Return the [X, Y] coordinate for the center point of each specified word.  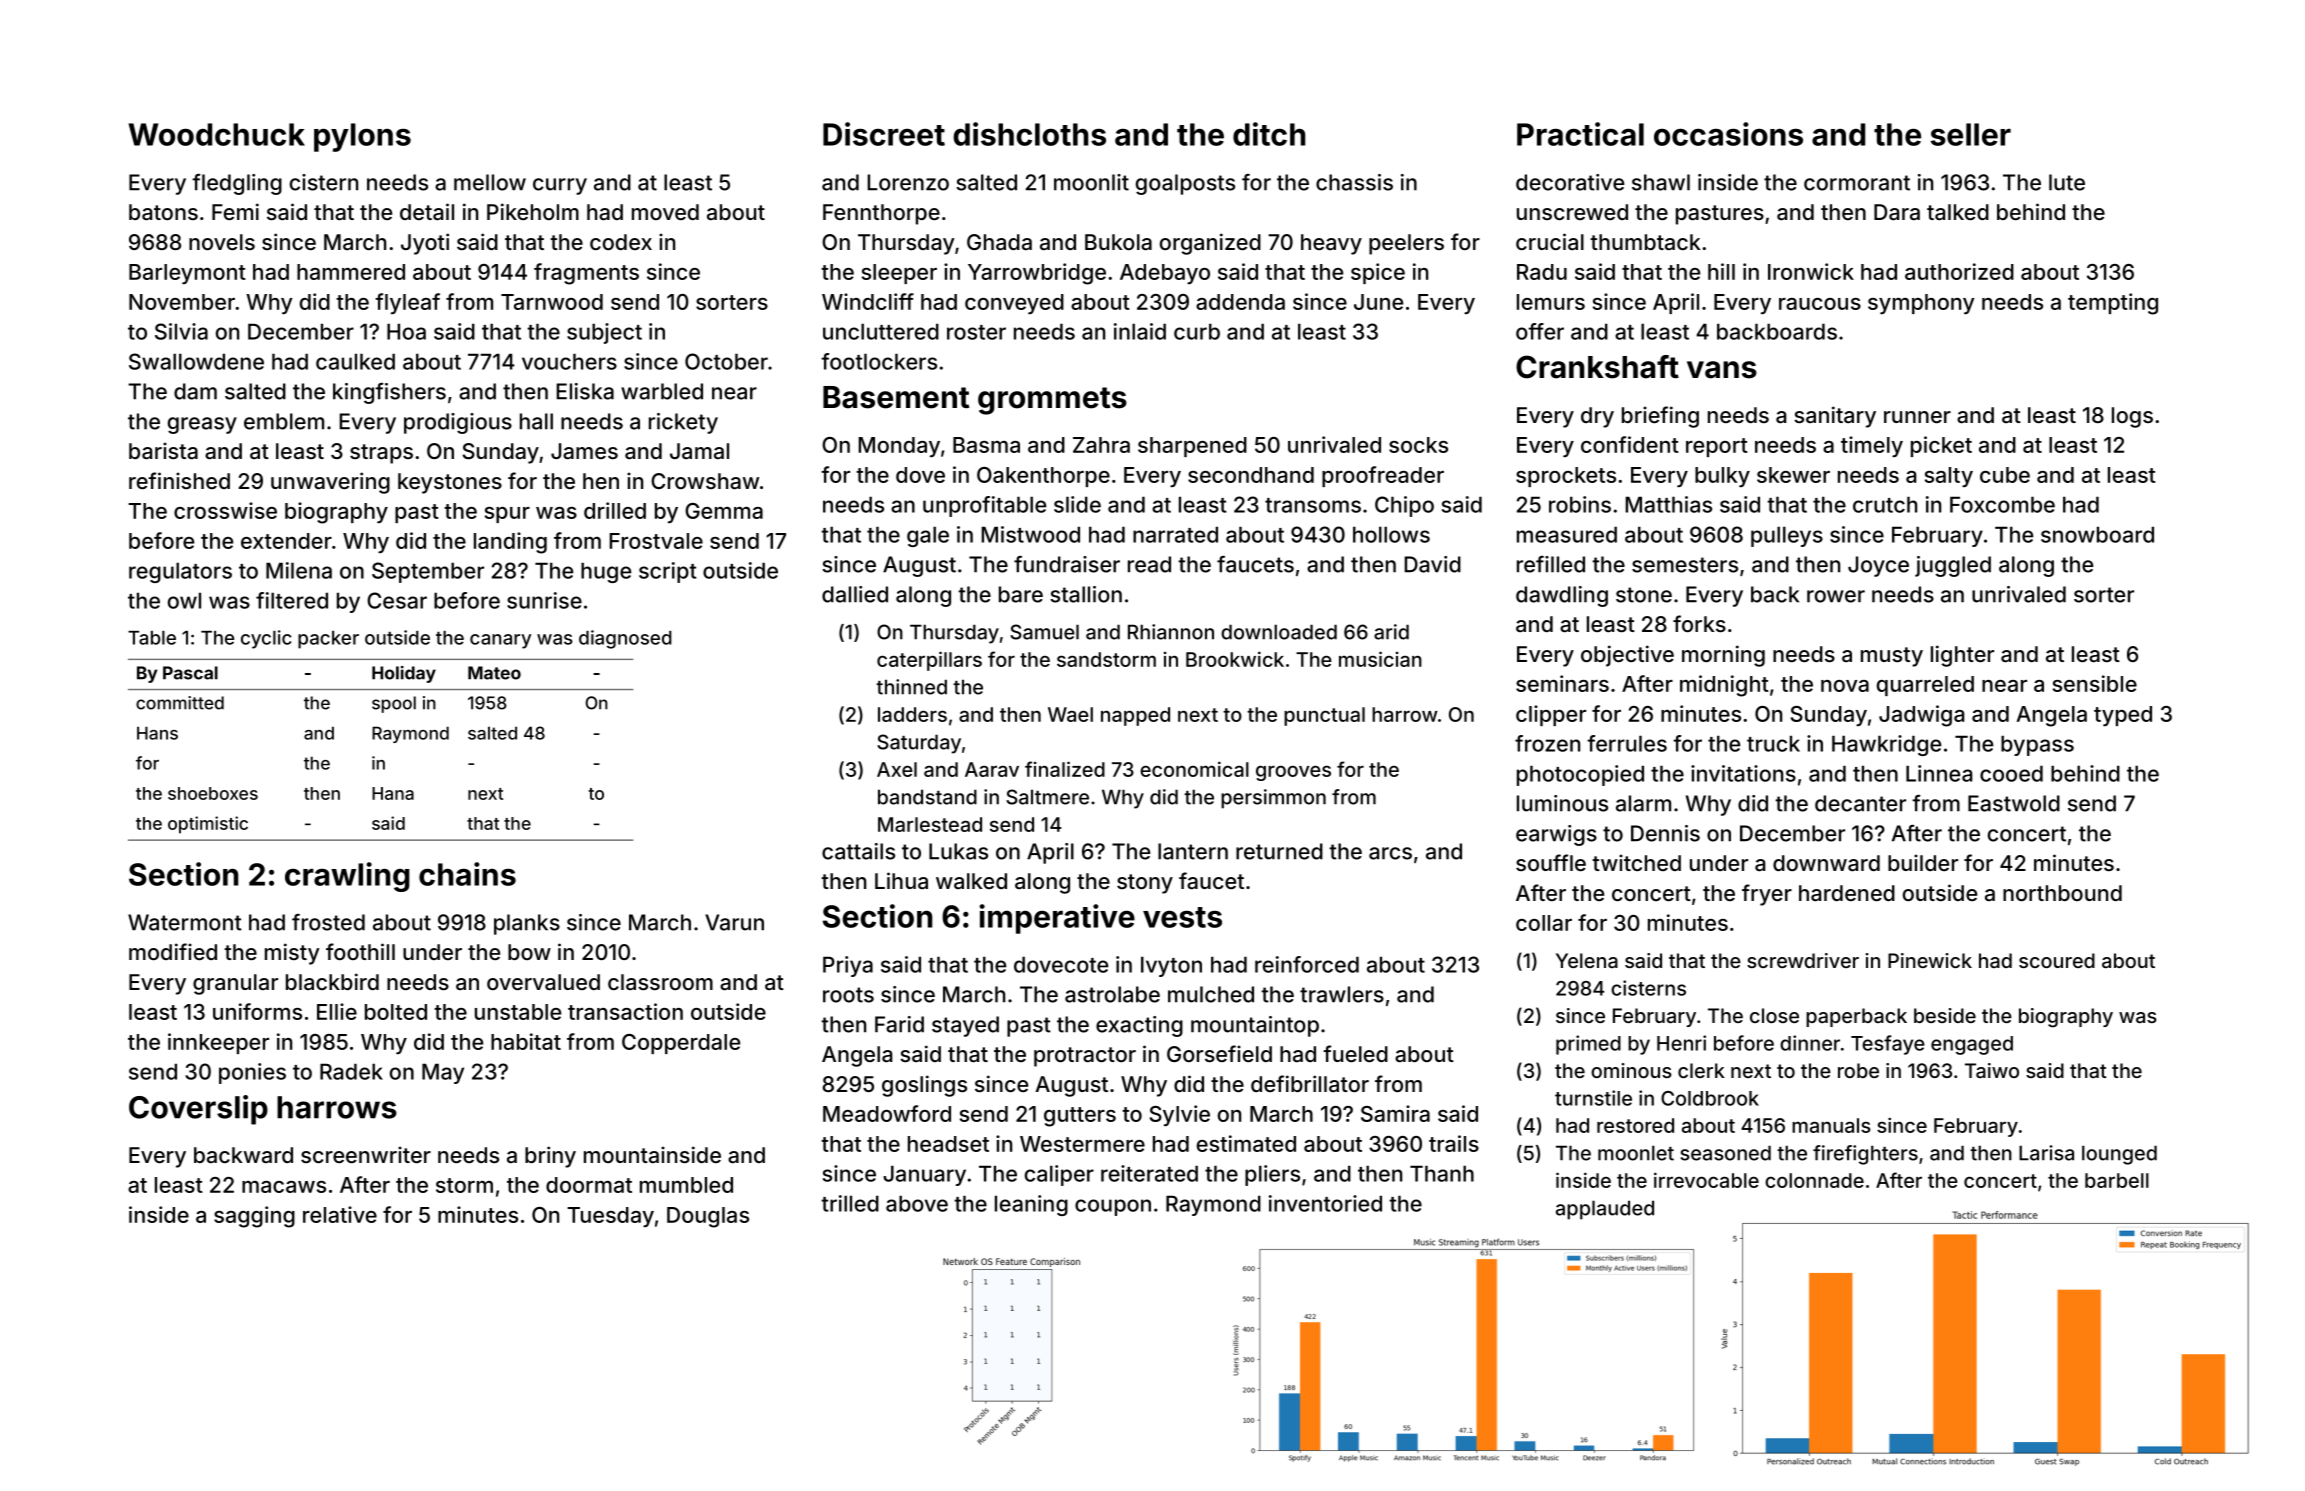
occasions [1728, 134]
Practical [1580, 134]
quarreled [1925, 686]
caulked [355, 361]
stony [1145, 884]
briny [550, 1157]
